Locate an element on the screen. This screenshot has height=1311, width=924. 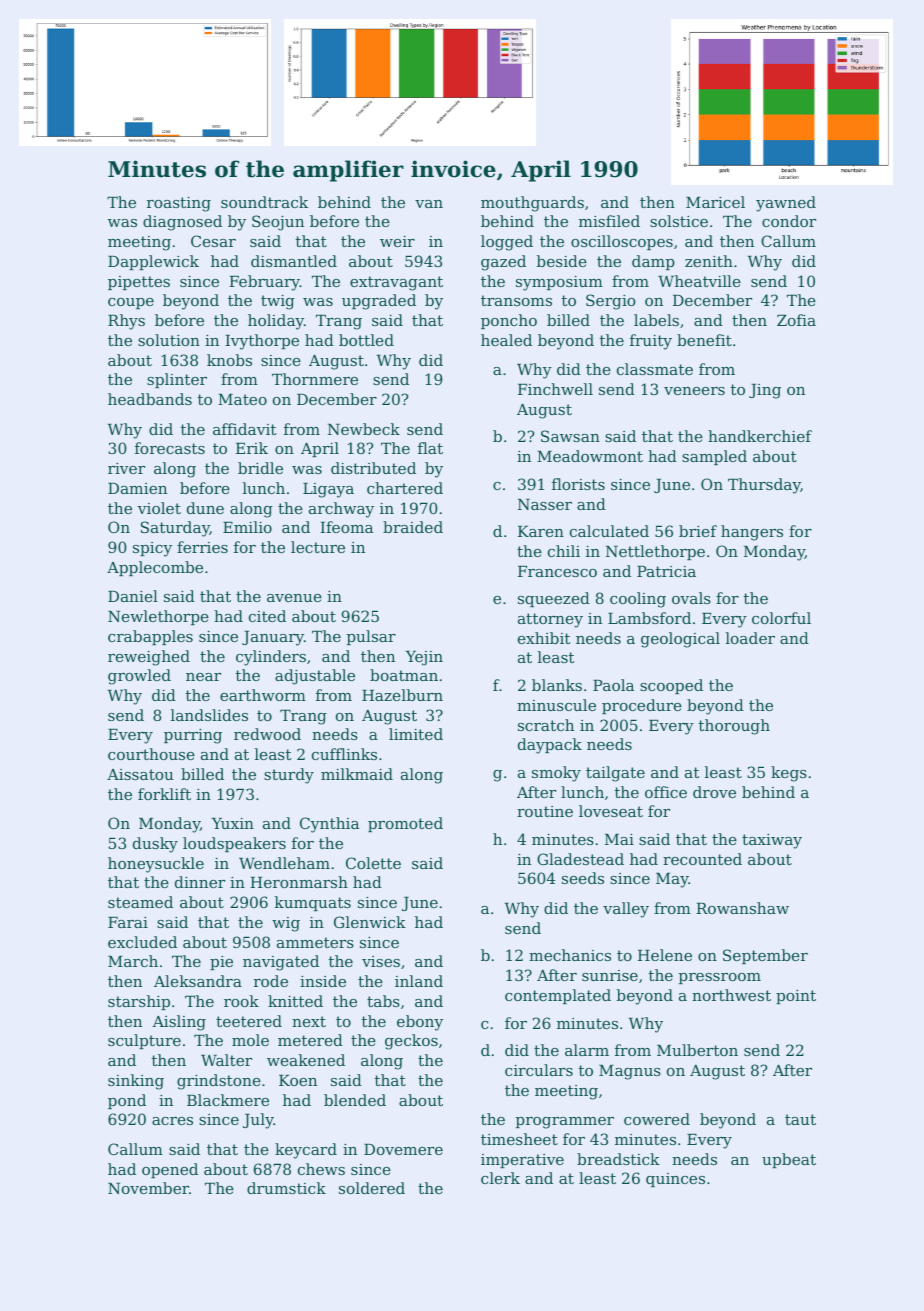
landslides is located at coordinates (209, 715).
